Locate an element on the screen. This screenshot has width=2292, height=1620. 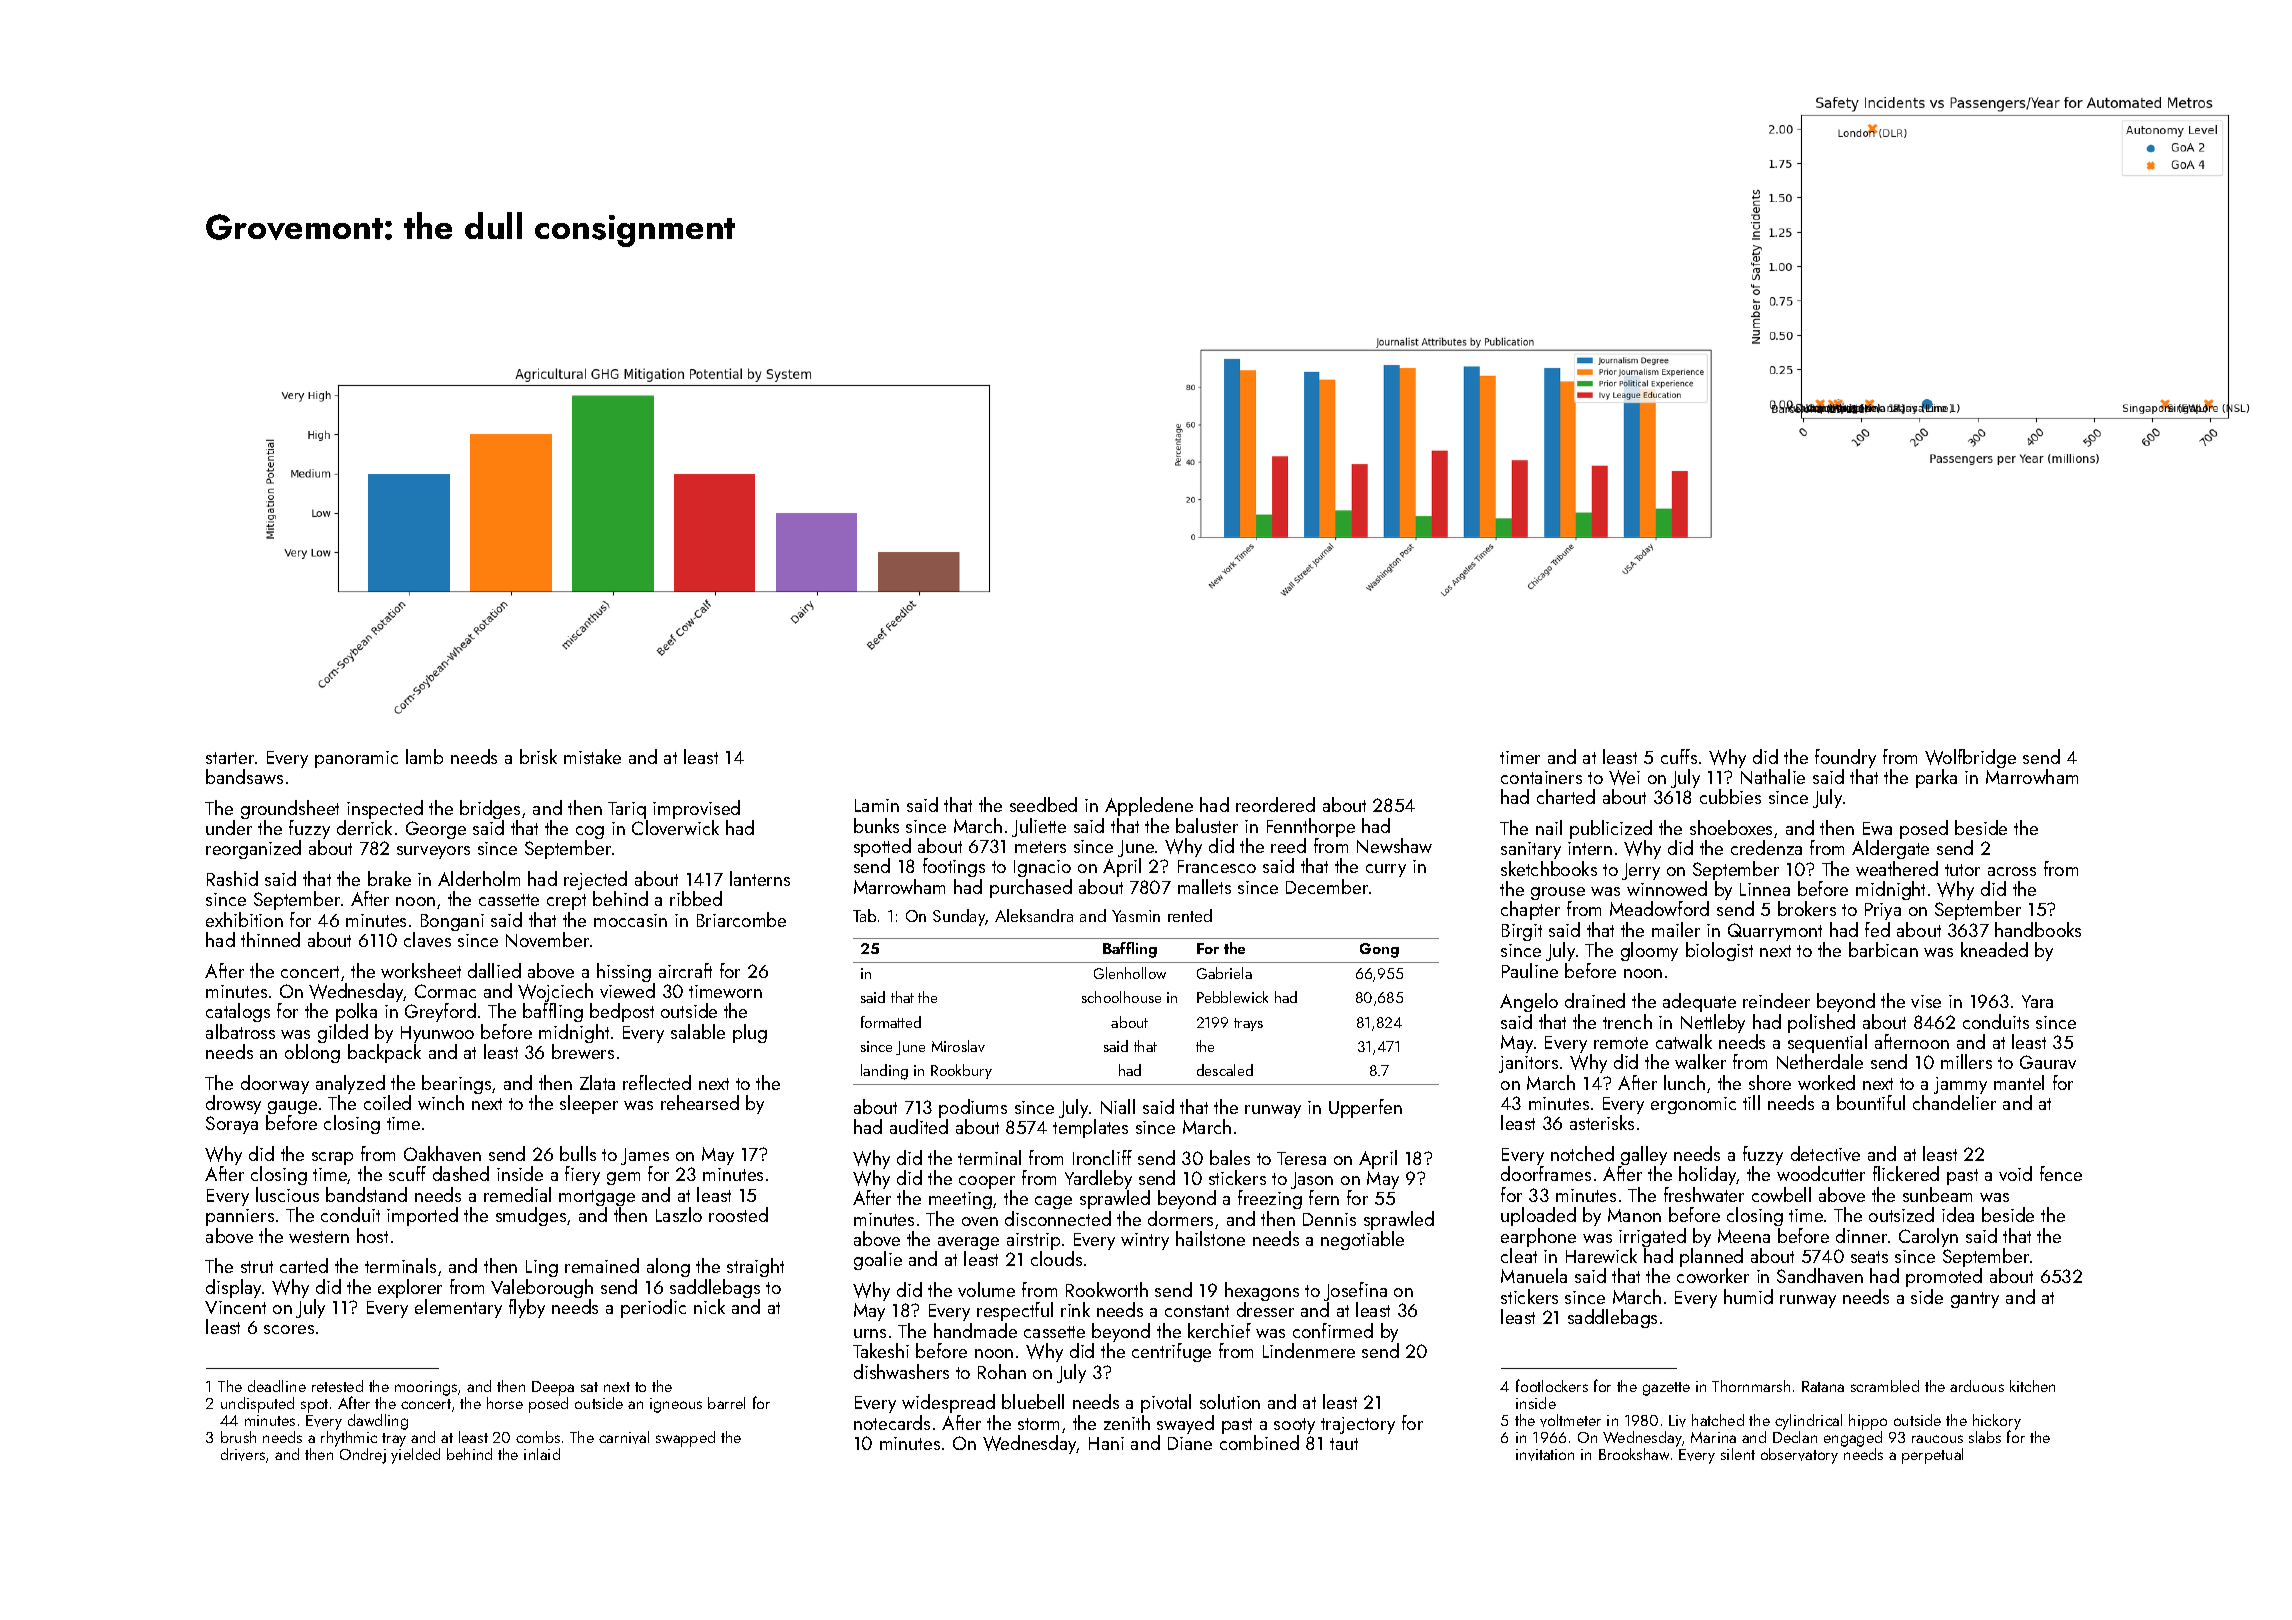
catalogs is located at coordinates (238, 1012).
